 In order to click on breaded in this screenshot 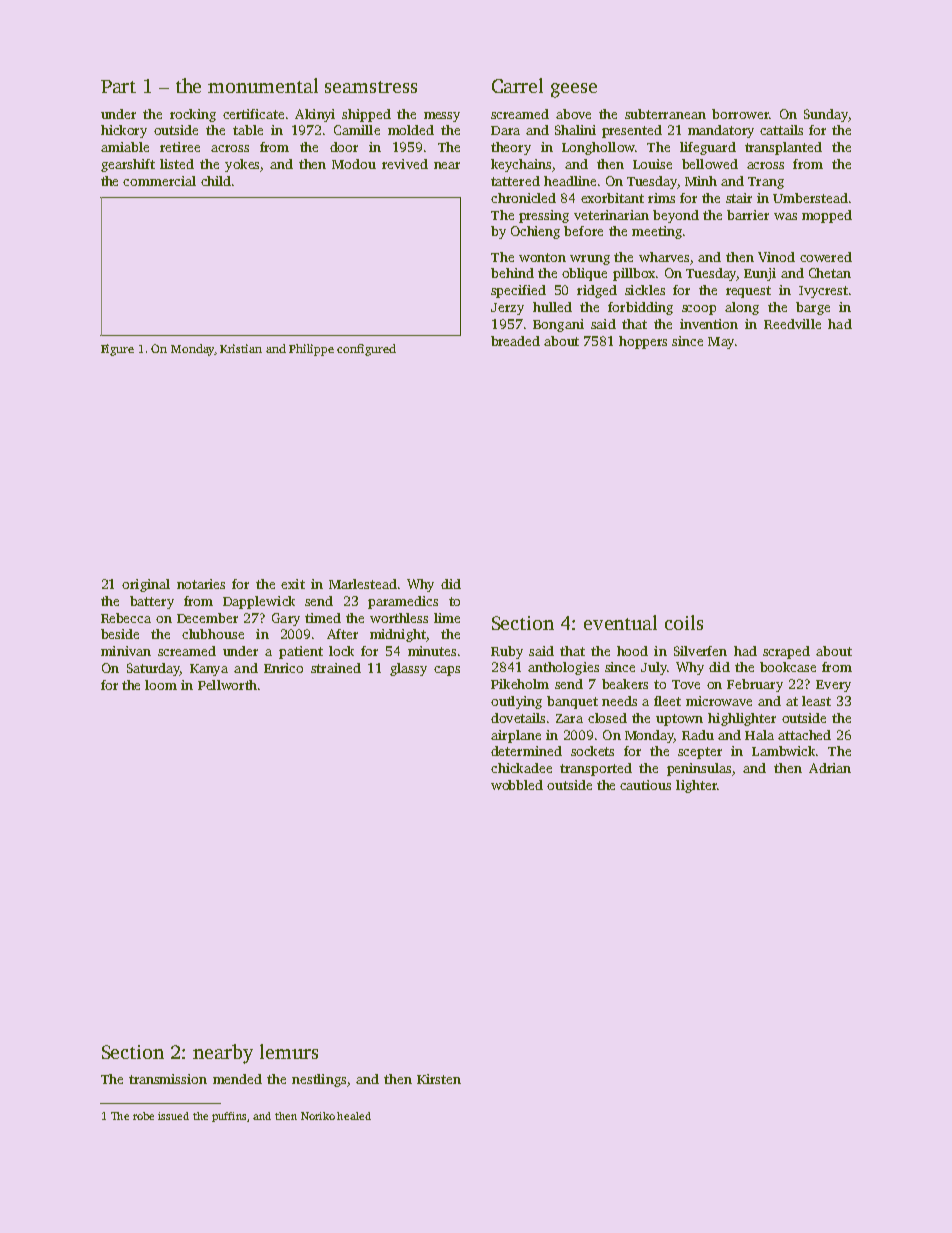, I will do `click(515, 341)`.
